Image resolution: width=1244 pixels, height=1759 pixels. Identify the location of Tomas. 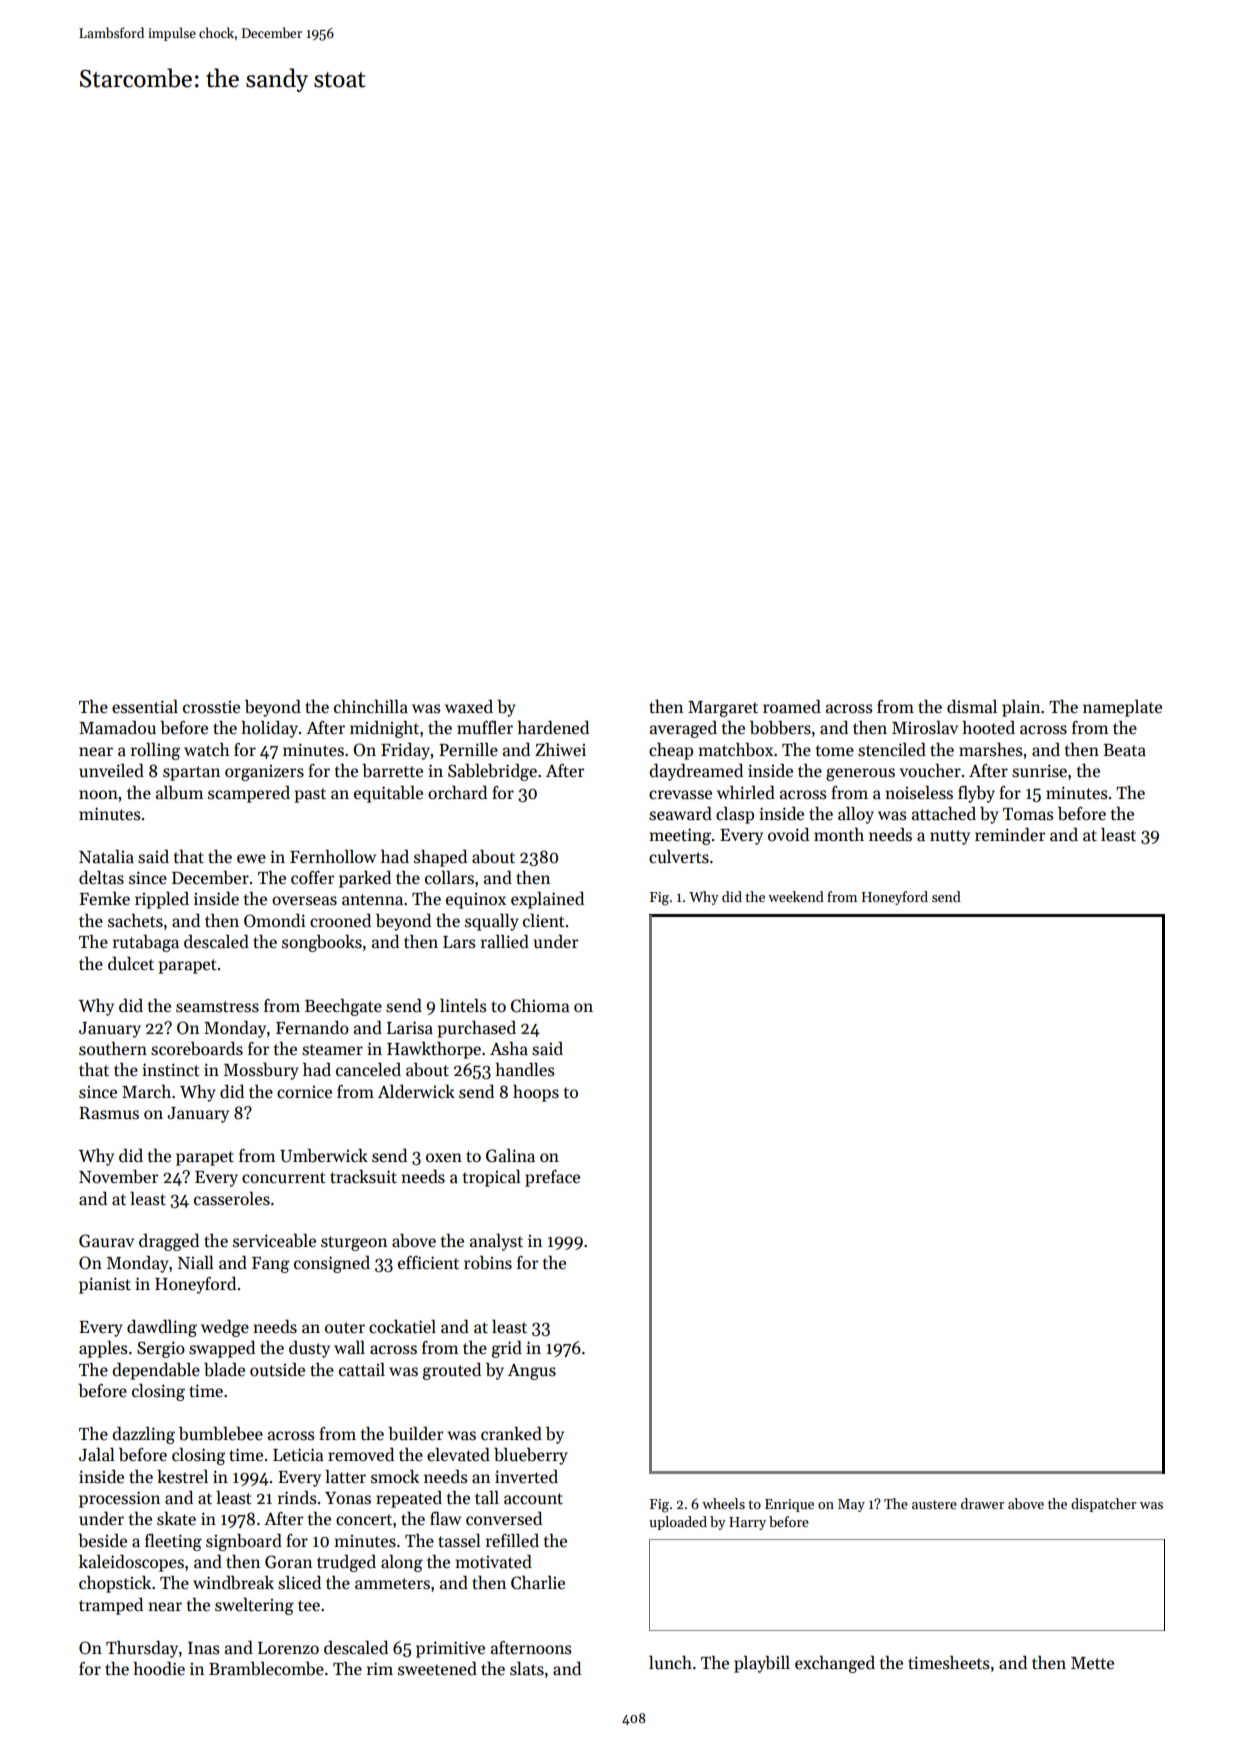
(1028, 814).
